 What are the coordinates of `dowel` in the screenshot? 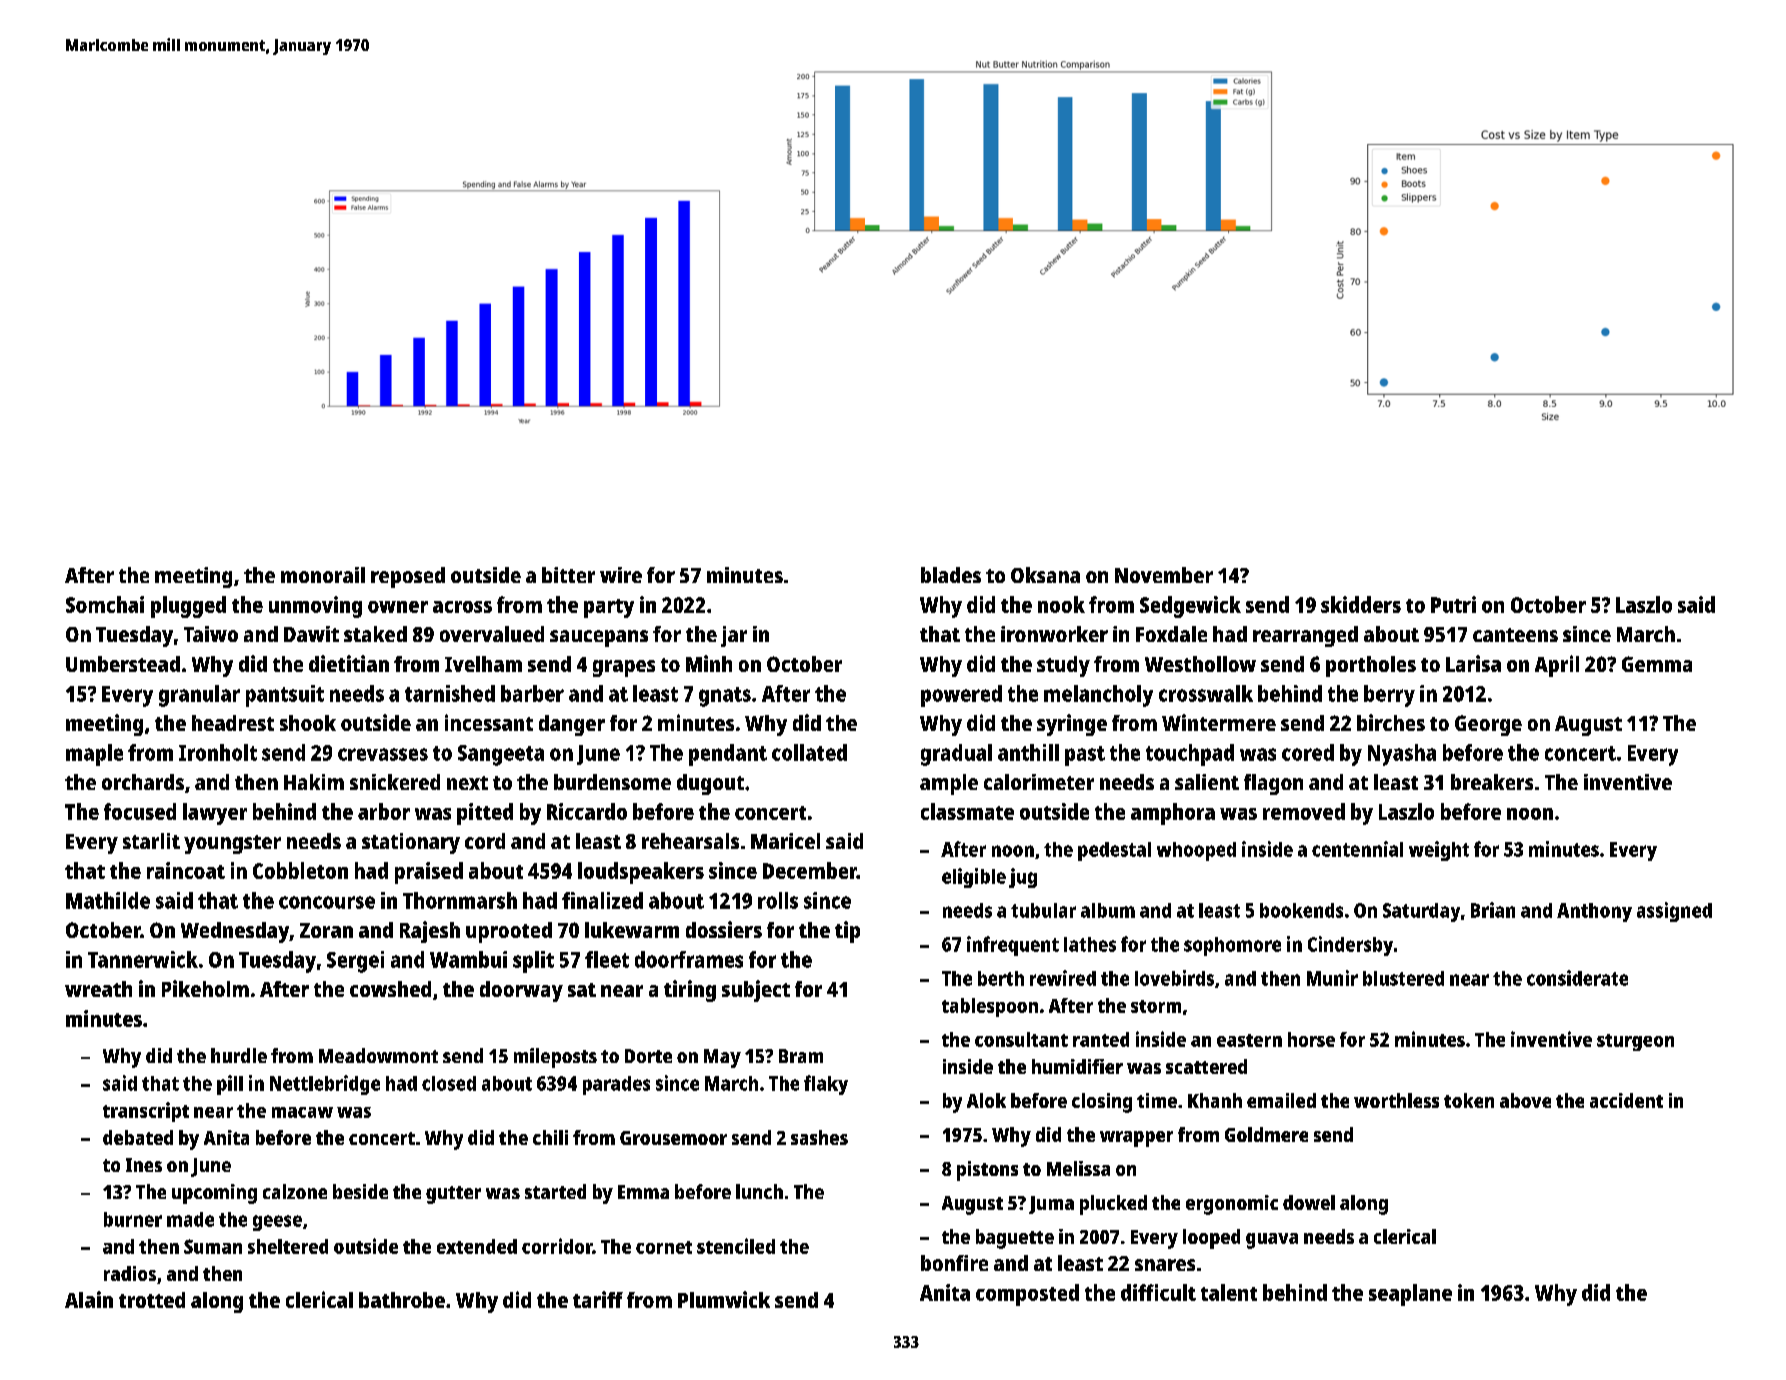 It's located at (1309, 1202).
